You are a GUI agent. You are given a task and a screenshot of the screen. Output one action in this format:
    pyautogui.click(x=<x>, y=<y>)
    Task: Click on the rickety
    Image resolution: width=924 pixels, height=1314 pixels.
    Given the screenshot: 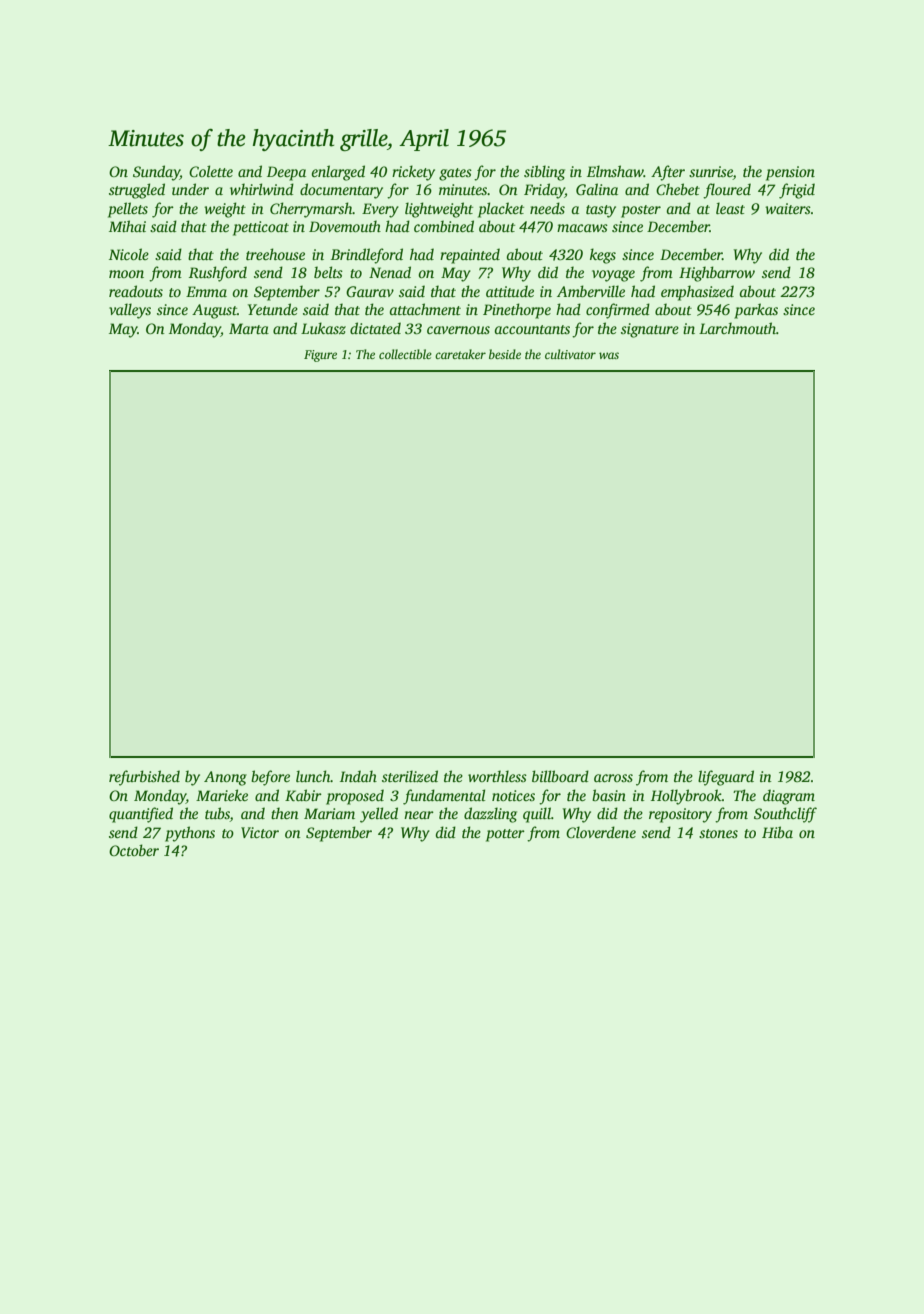 What is the action you would take?
    pyautogui.click(x=413, y=173)
